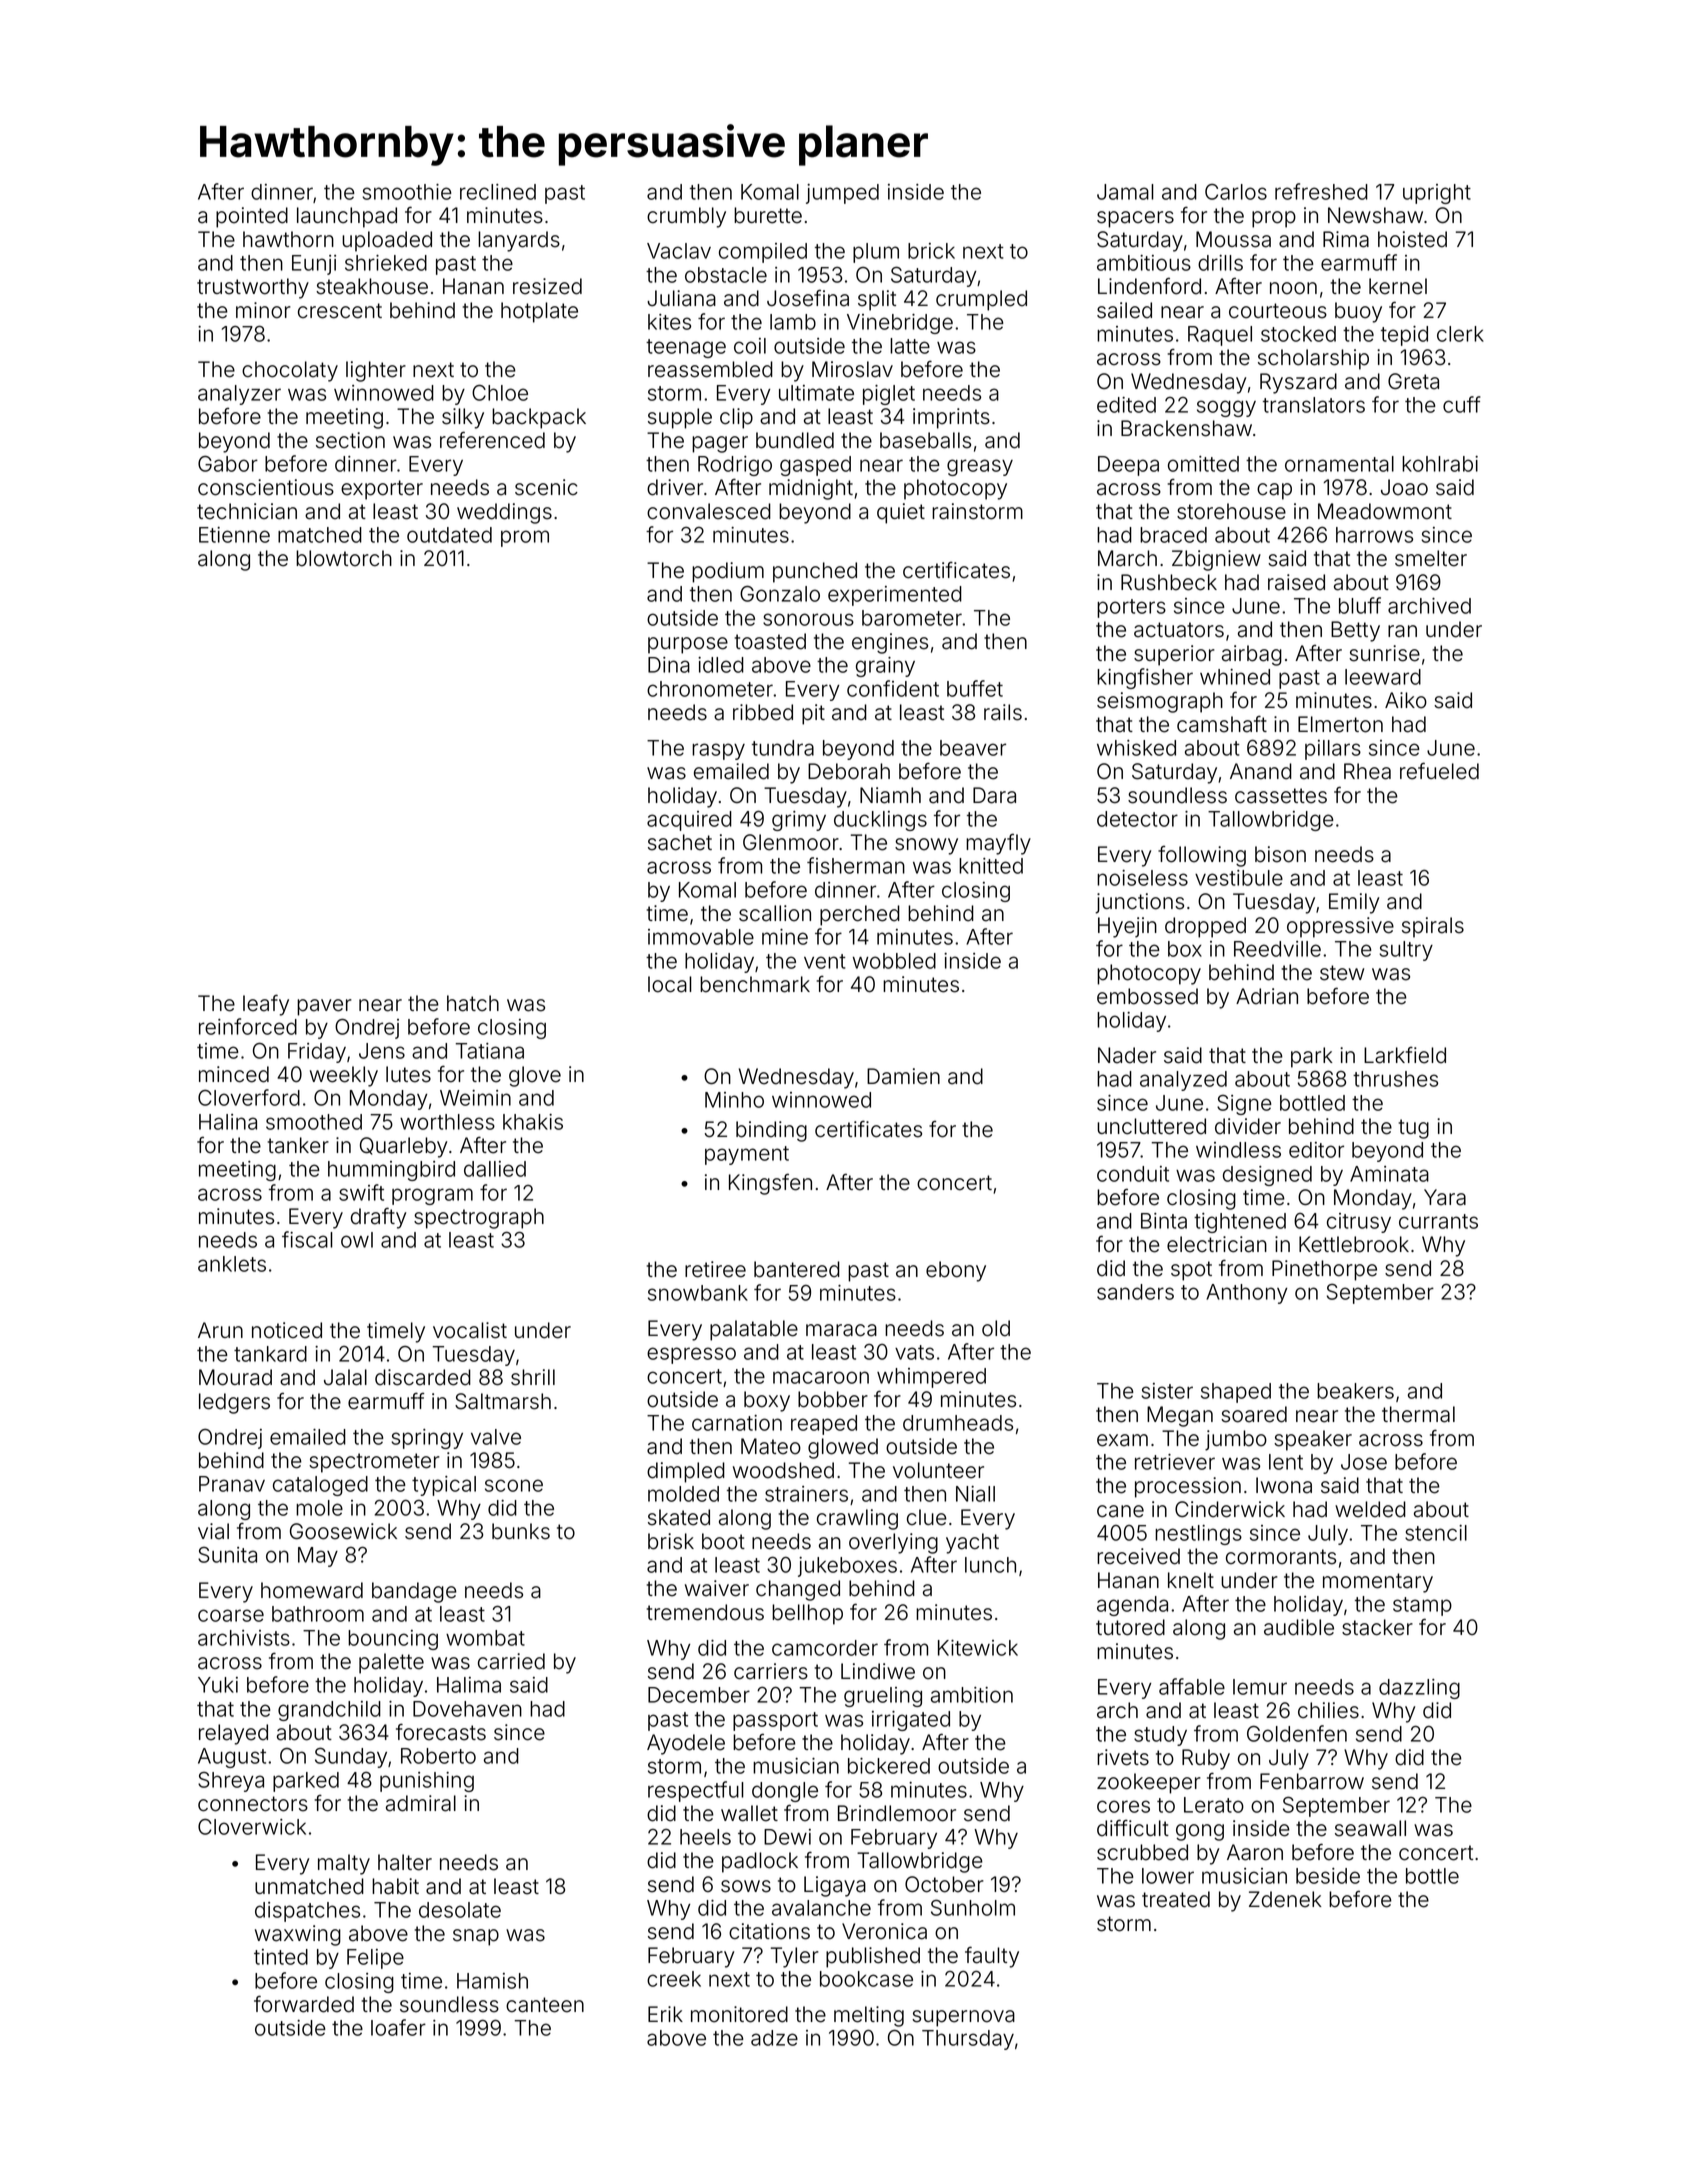 This page has height=2178, width=1683. Describe the element at coordinates (1274, 491) in the page. I see `cap` at that location.
